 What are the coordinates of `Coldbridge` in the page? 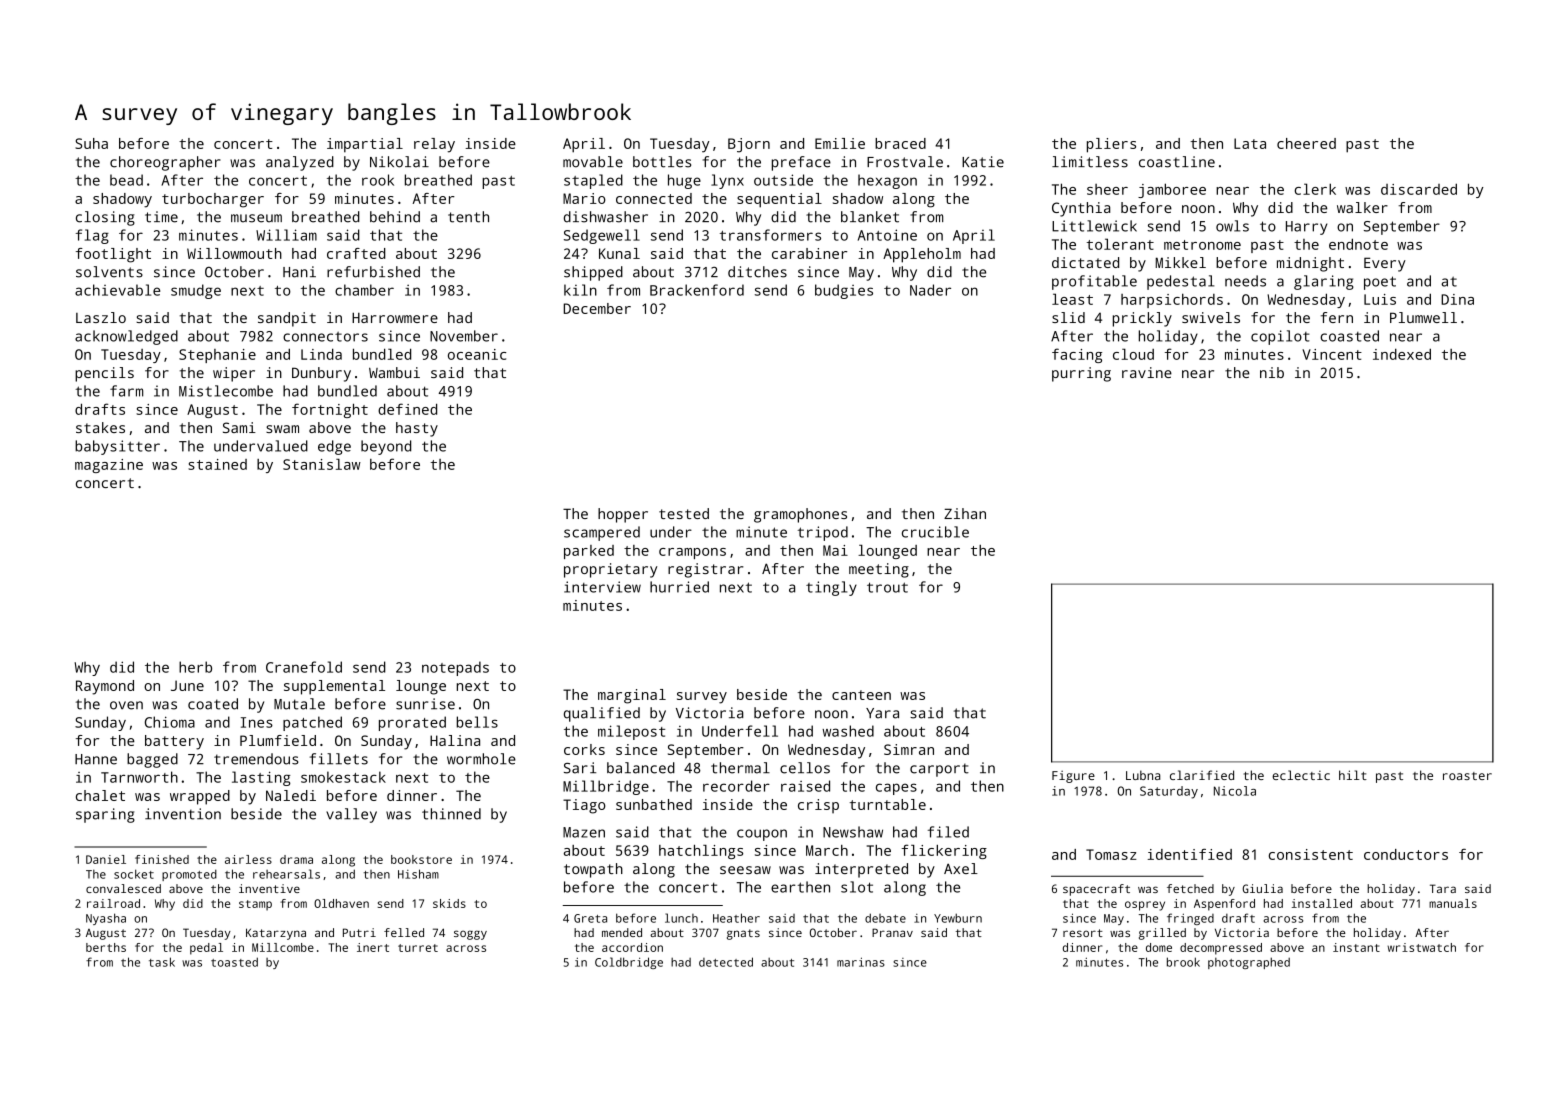 It's located at (629, 963).
